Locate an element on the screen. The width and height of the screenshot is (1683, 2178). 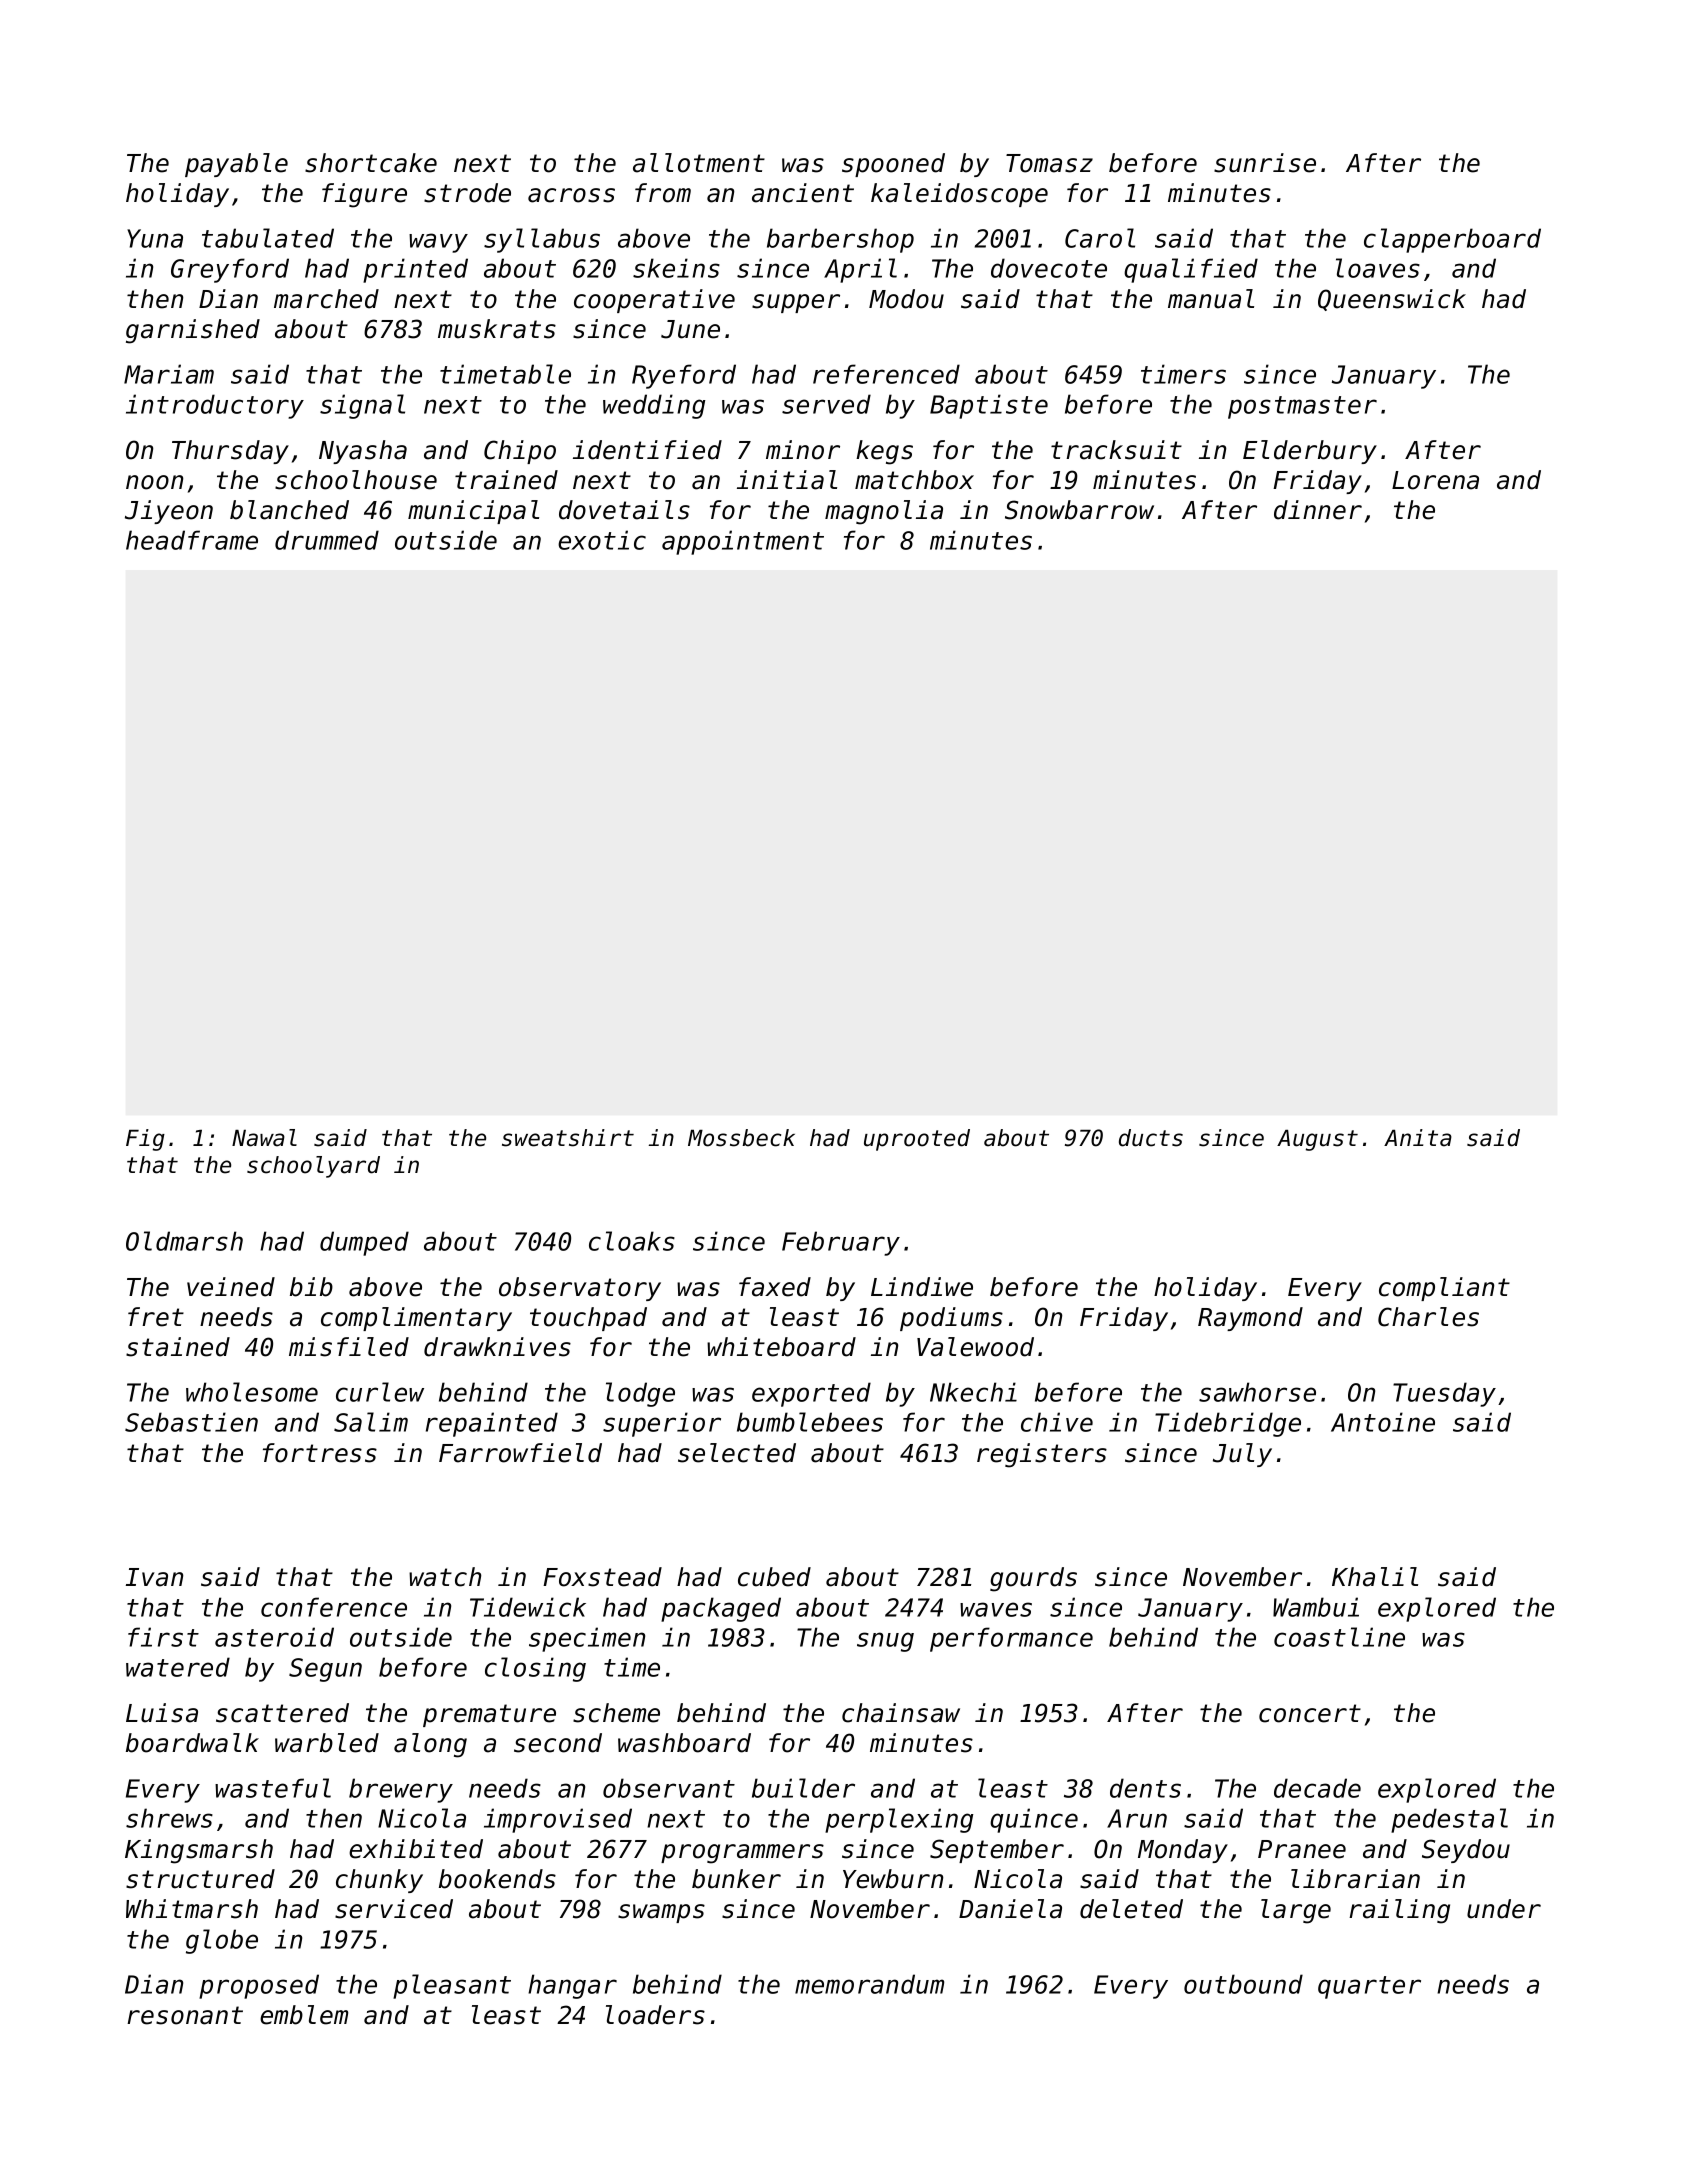
Queenswick is located at coordinates (1392, 300).
